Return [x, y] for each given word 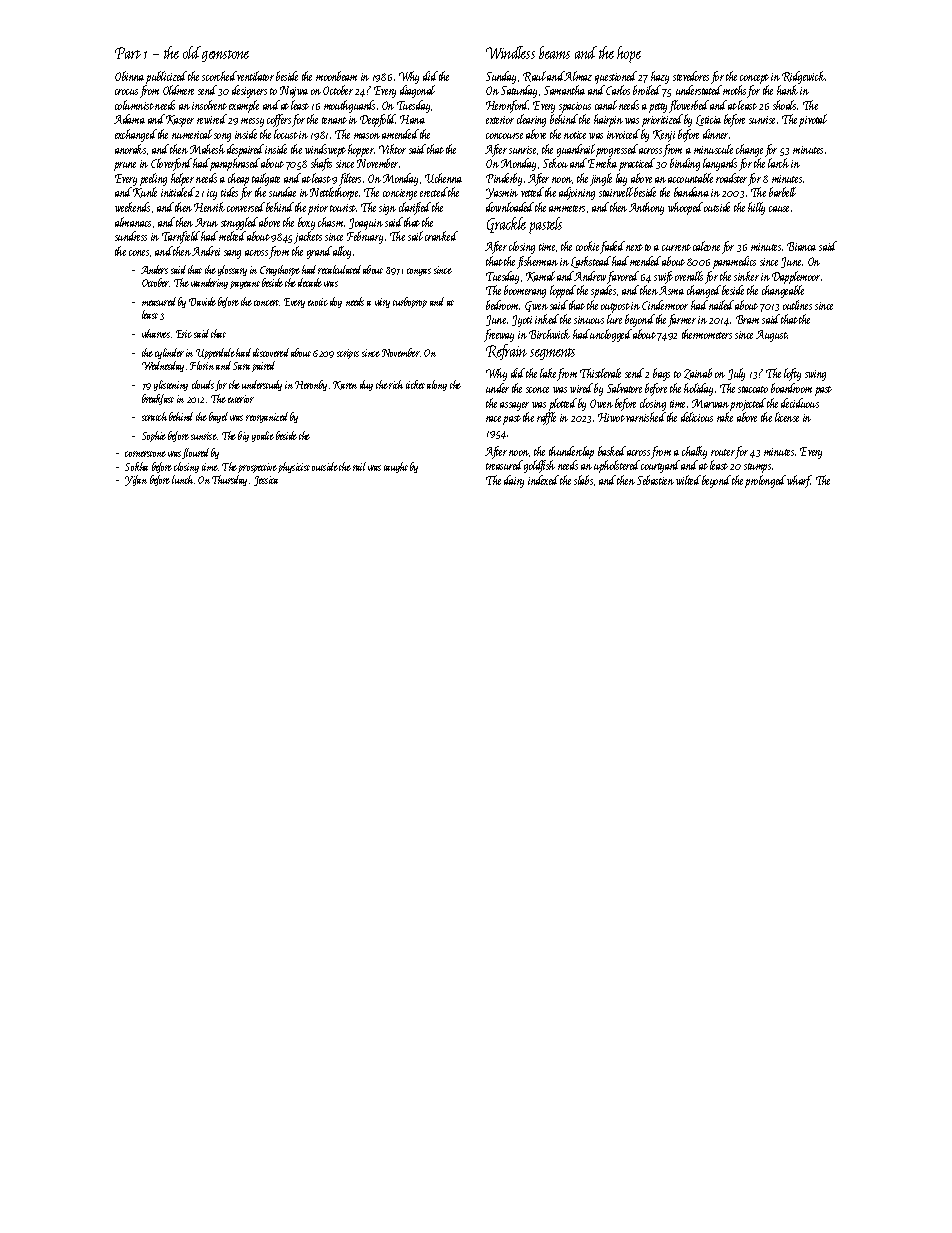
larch [778, 163]
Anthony [646, 208]
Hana [412, 119]
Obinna [129, 76]
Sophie [154, 436]
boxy [306, 223]
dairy [514, 481]
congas [419, 272]
